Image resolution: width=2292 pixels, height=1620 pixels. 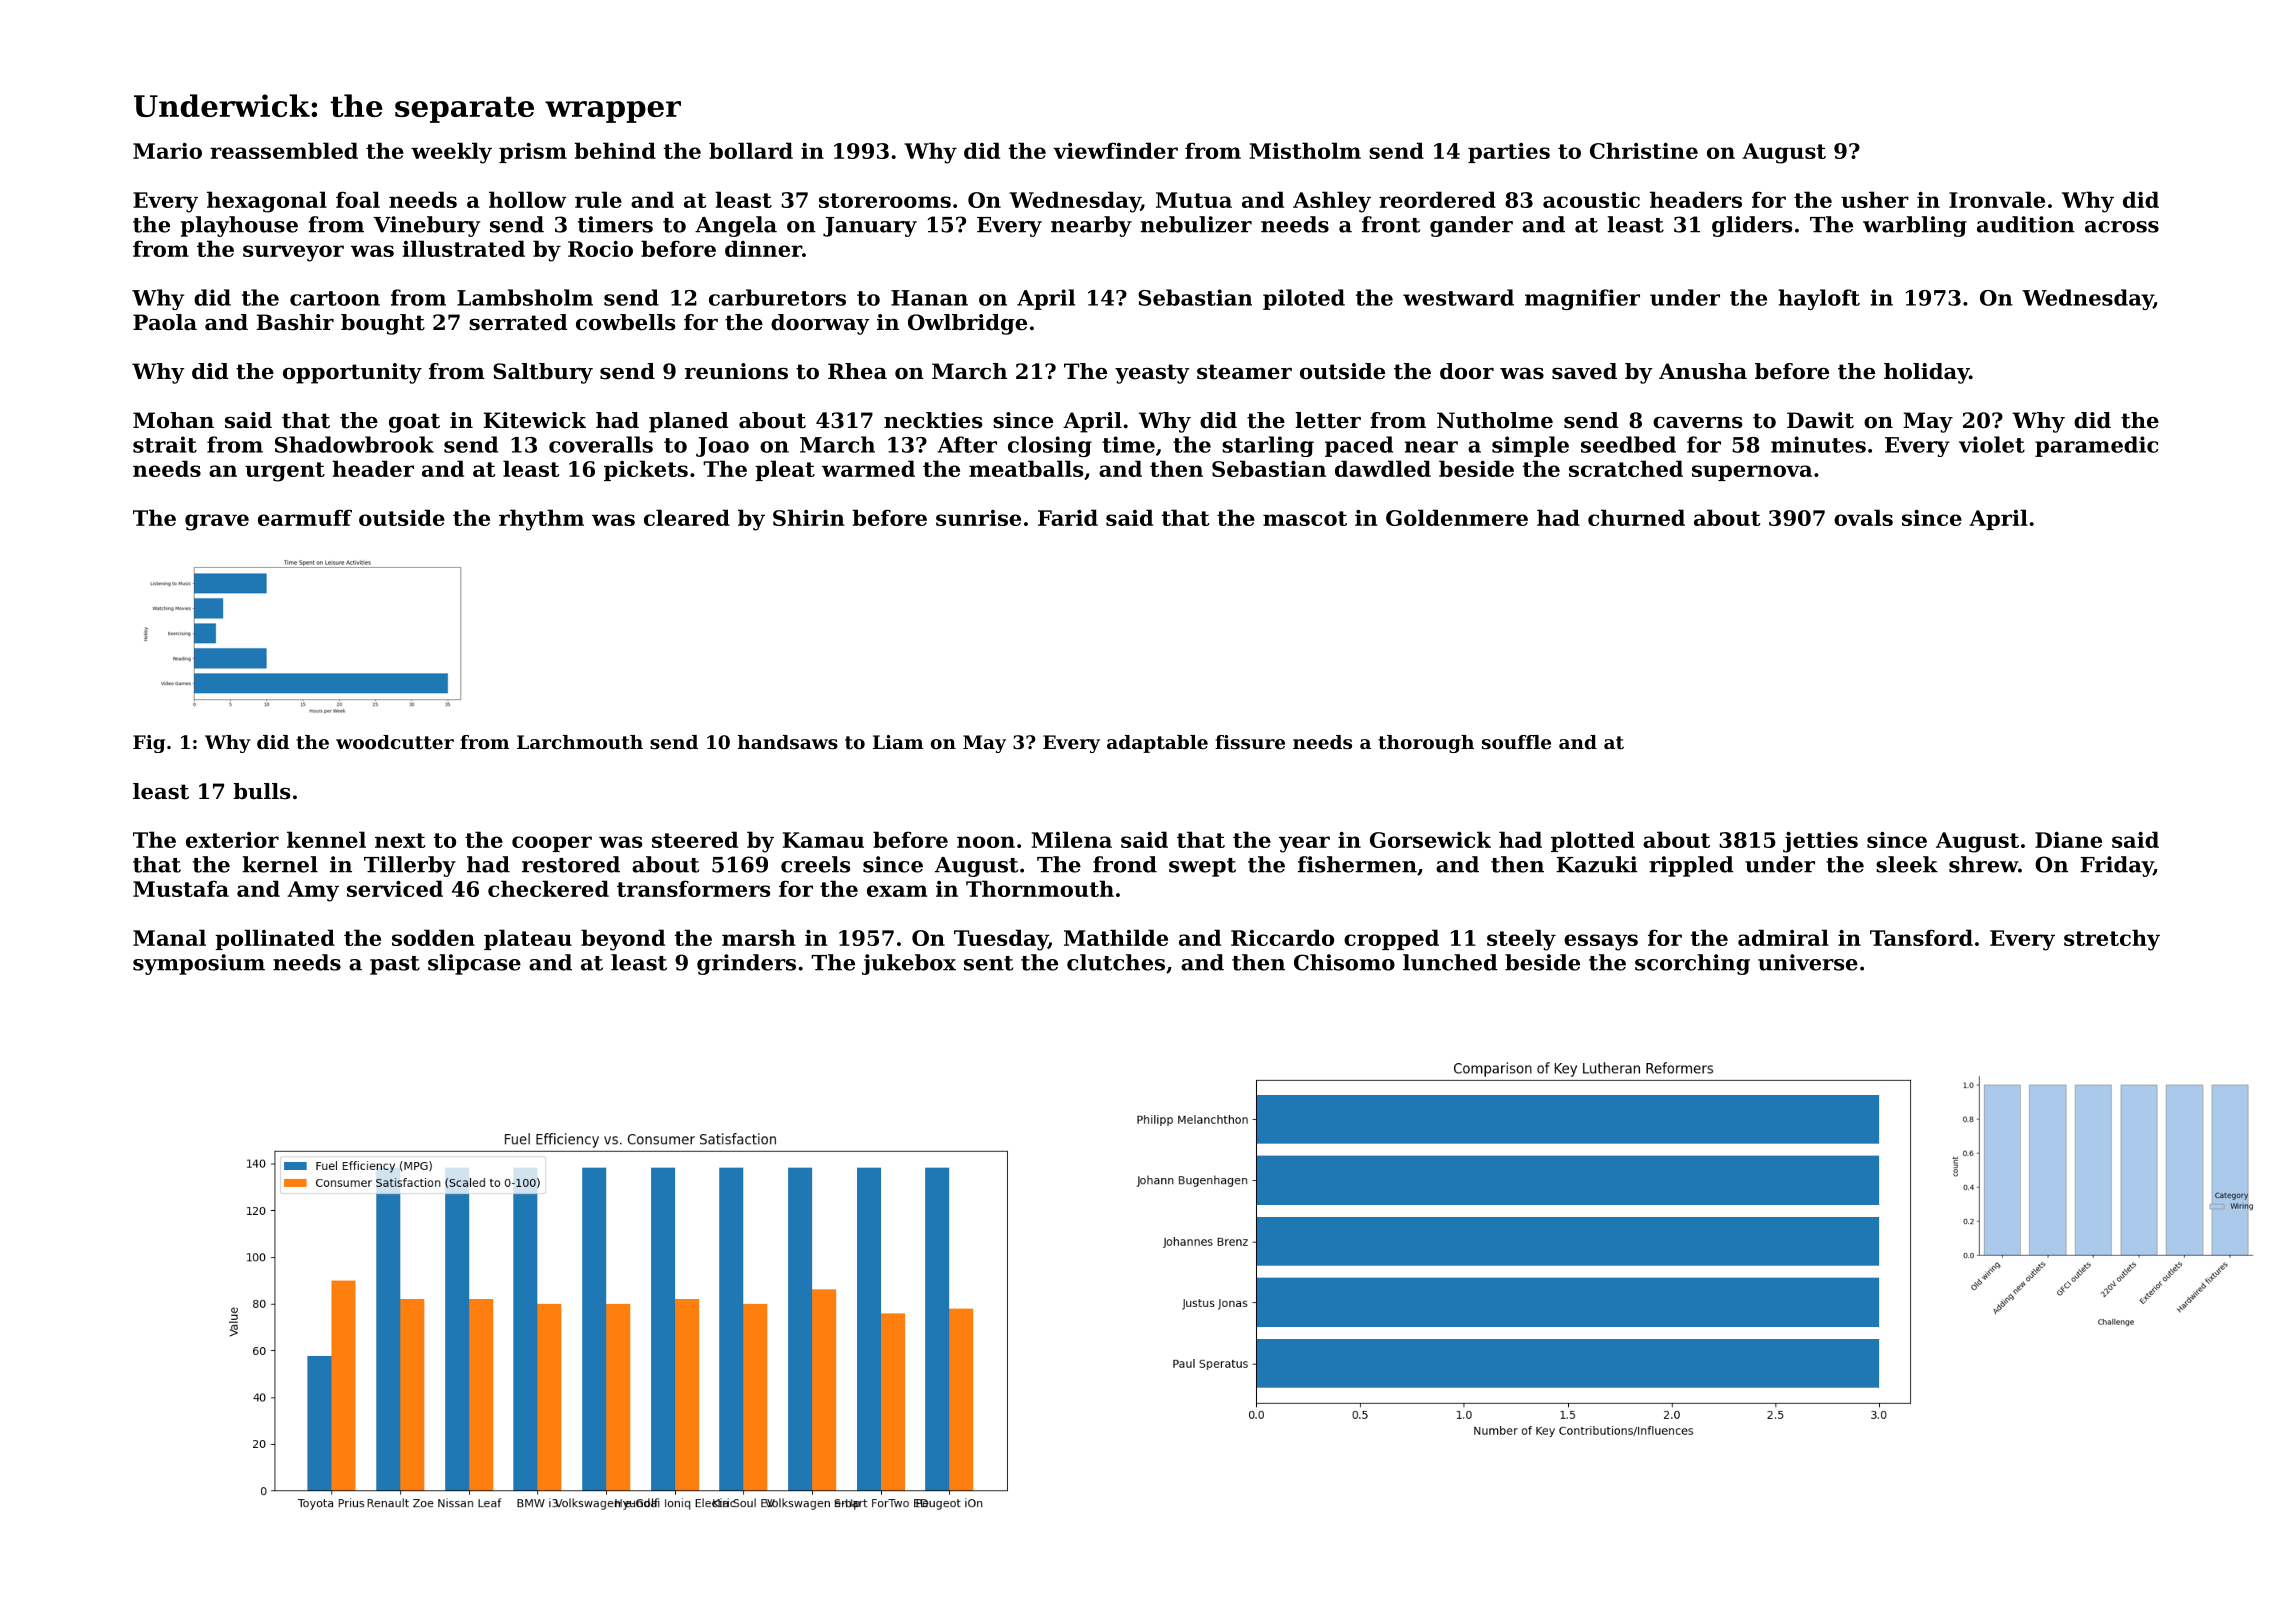 I want to click on Manal, so click(x=169, y=937).
